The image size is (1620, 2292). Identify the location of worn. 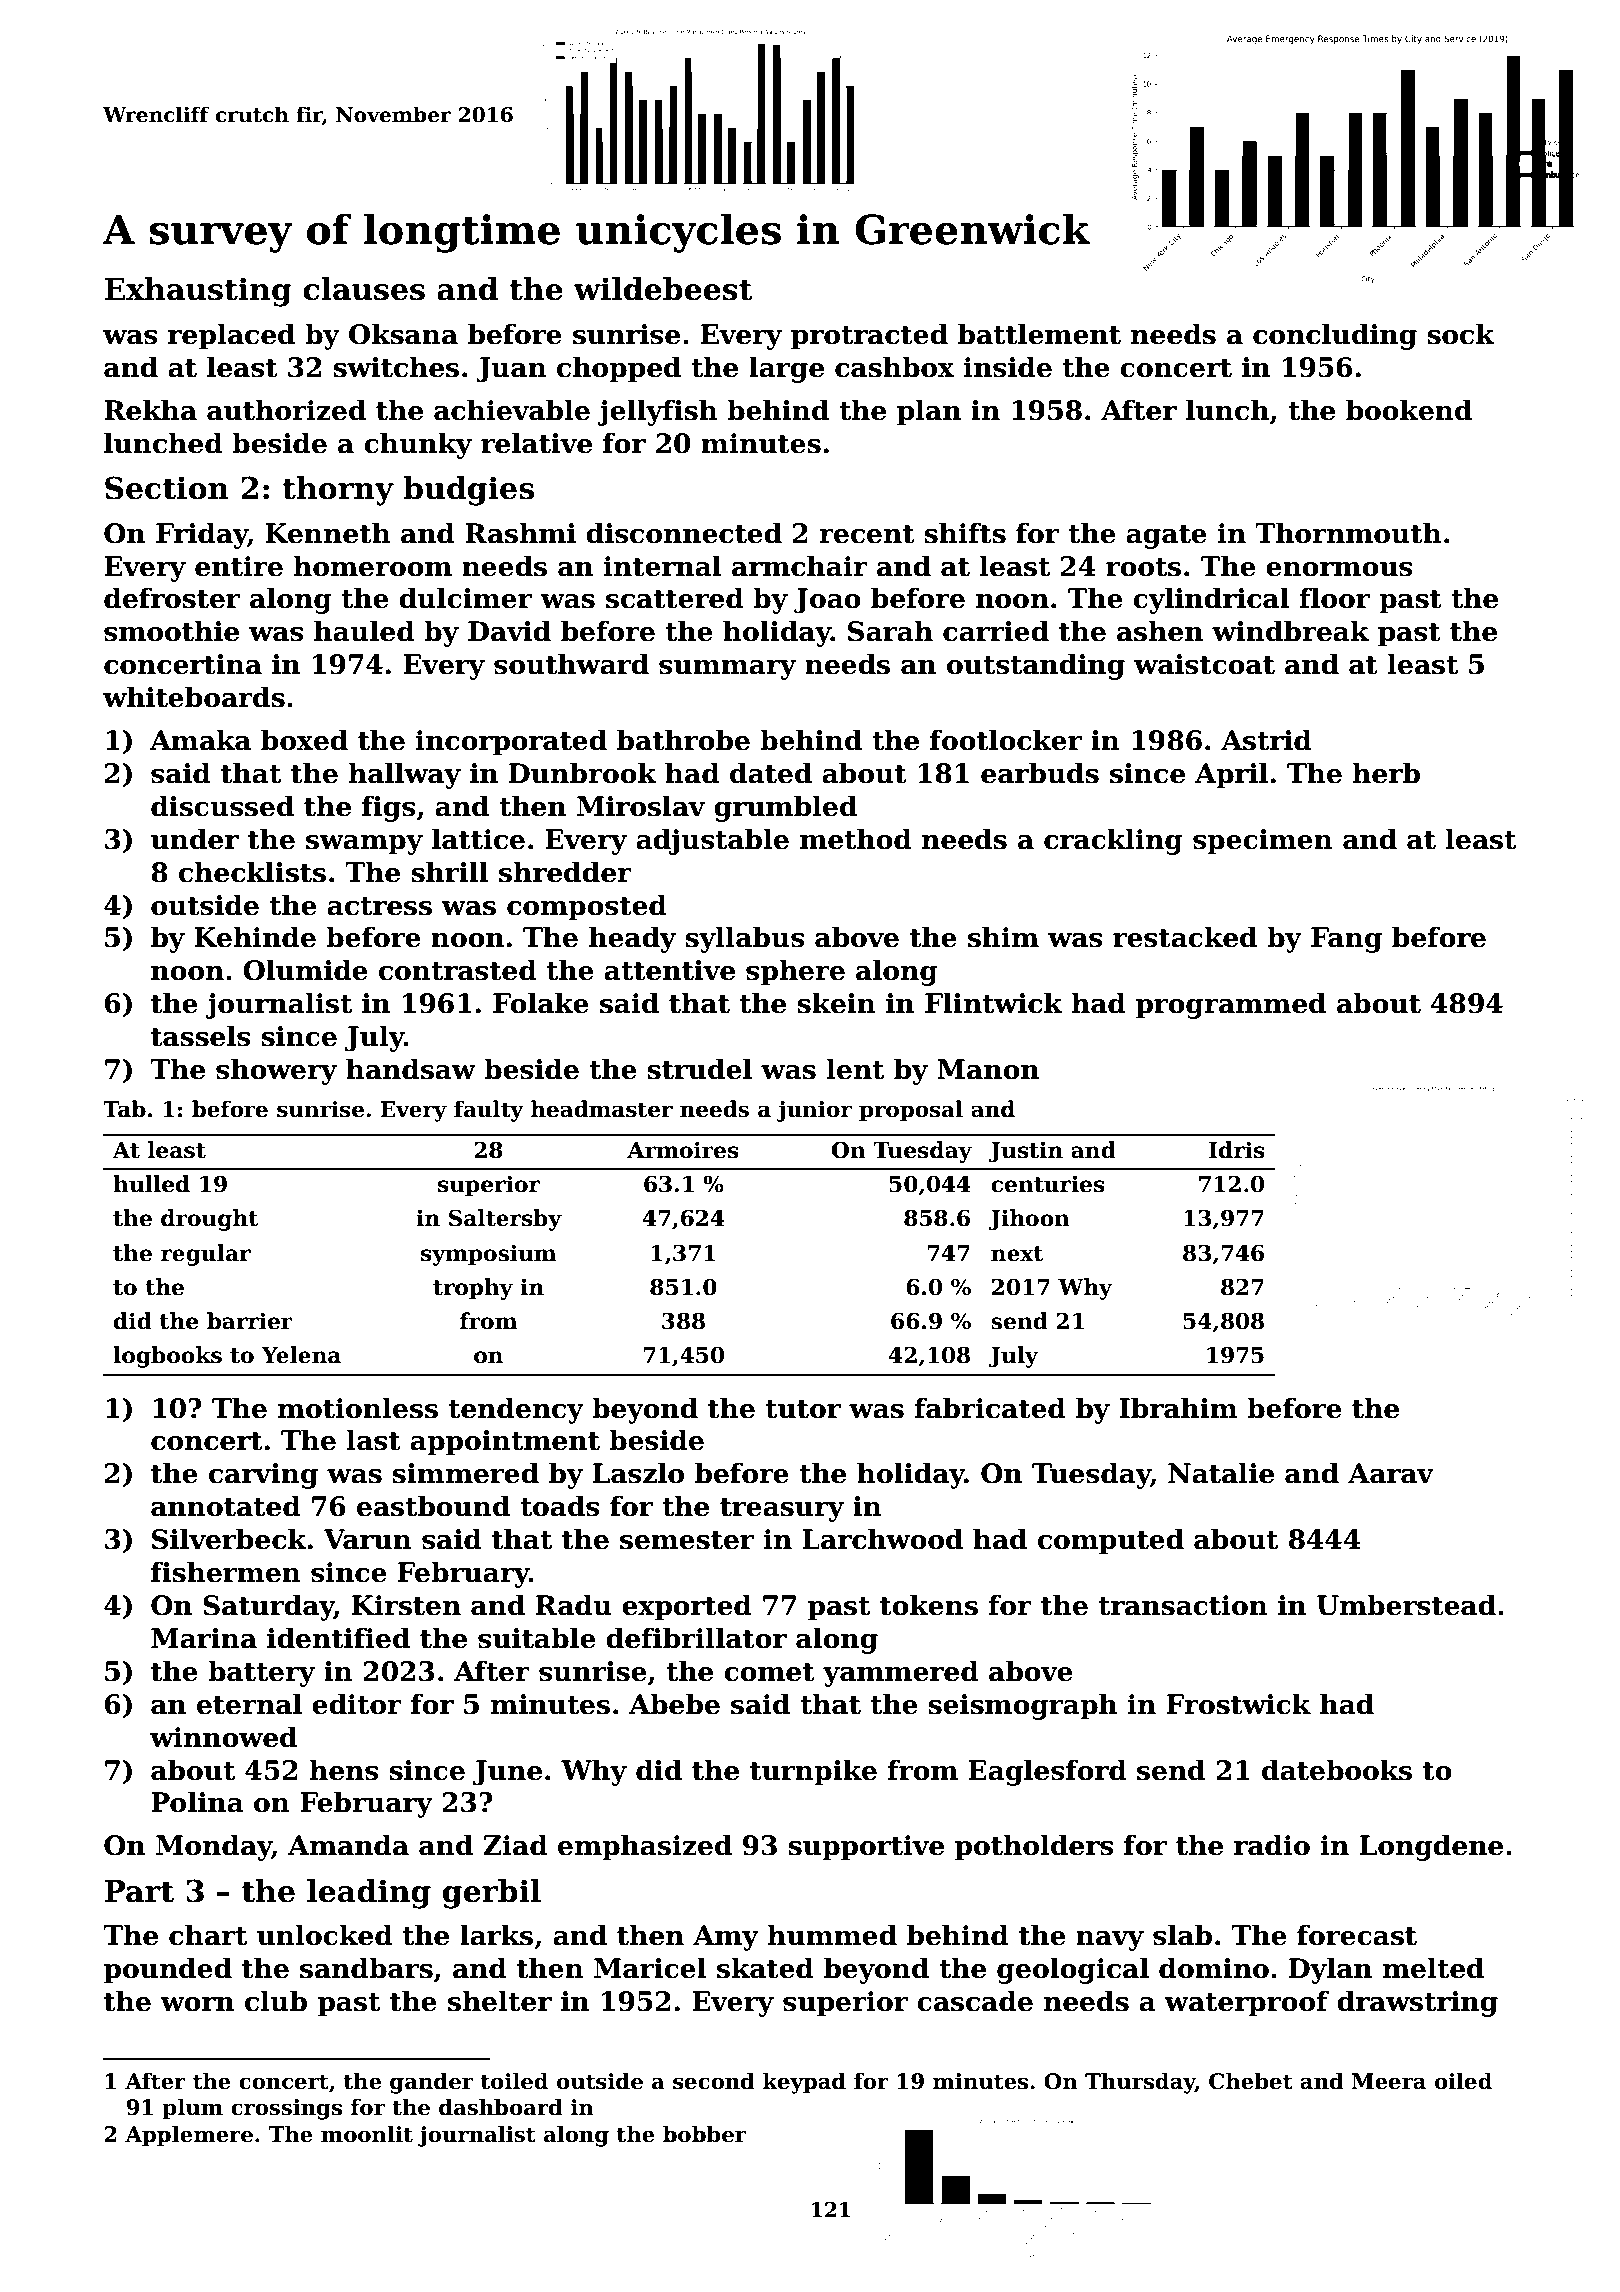
(197, 2004).
